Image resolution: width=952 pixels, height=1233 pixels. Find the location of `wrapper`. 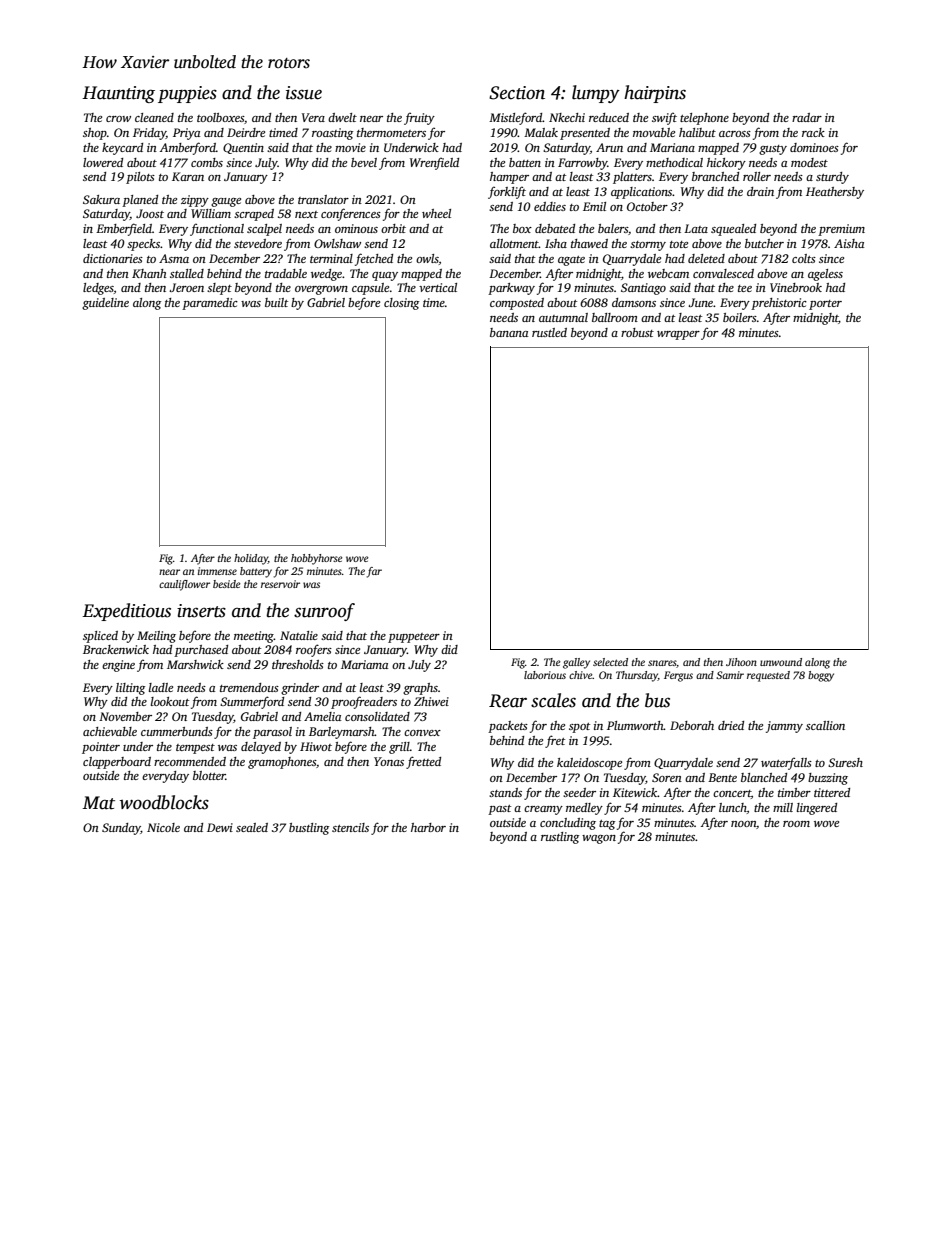

wrapper is located at coordinates (678, 335).
